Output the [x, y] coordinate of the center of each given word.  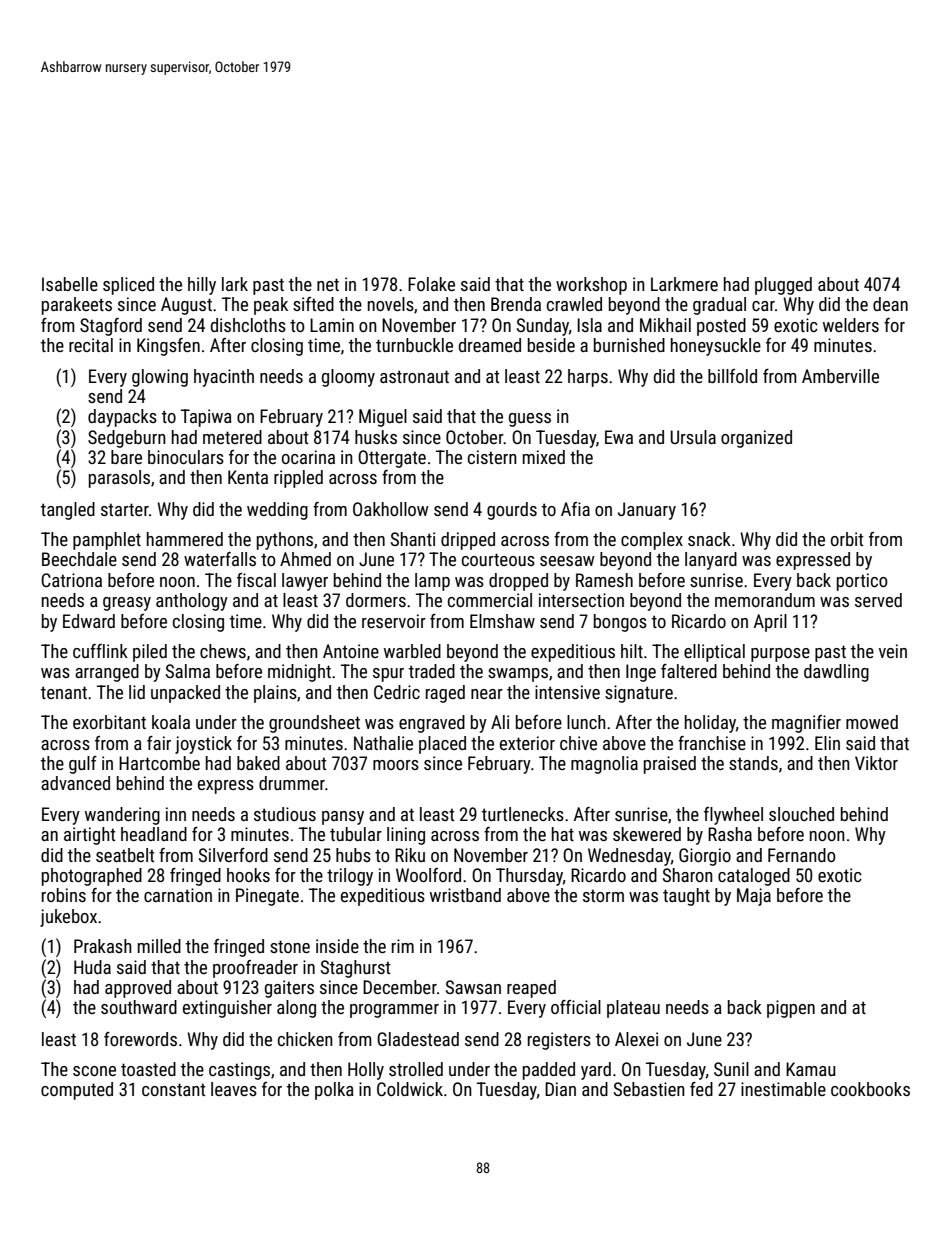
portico [862, 582]
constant [173, 1089]
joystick [203, 745]
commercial [490, 600]
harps [588, 378]
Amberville [840, 376]
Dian [560, 1089]
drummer [292, 783]
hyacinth [224, 378]
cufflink [100, 651]
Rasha [730, 834]
